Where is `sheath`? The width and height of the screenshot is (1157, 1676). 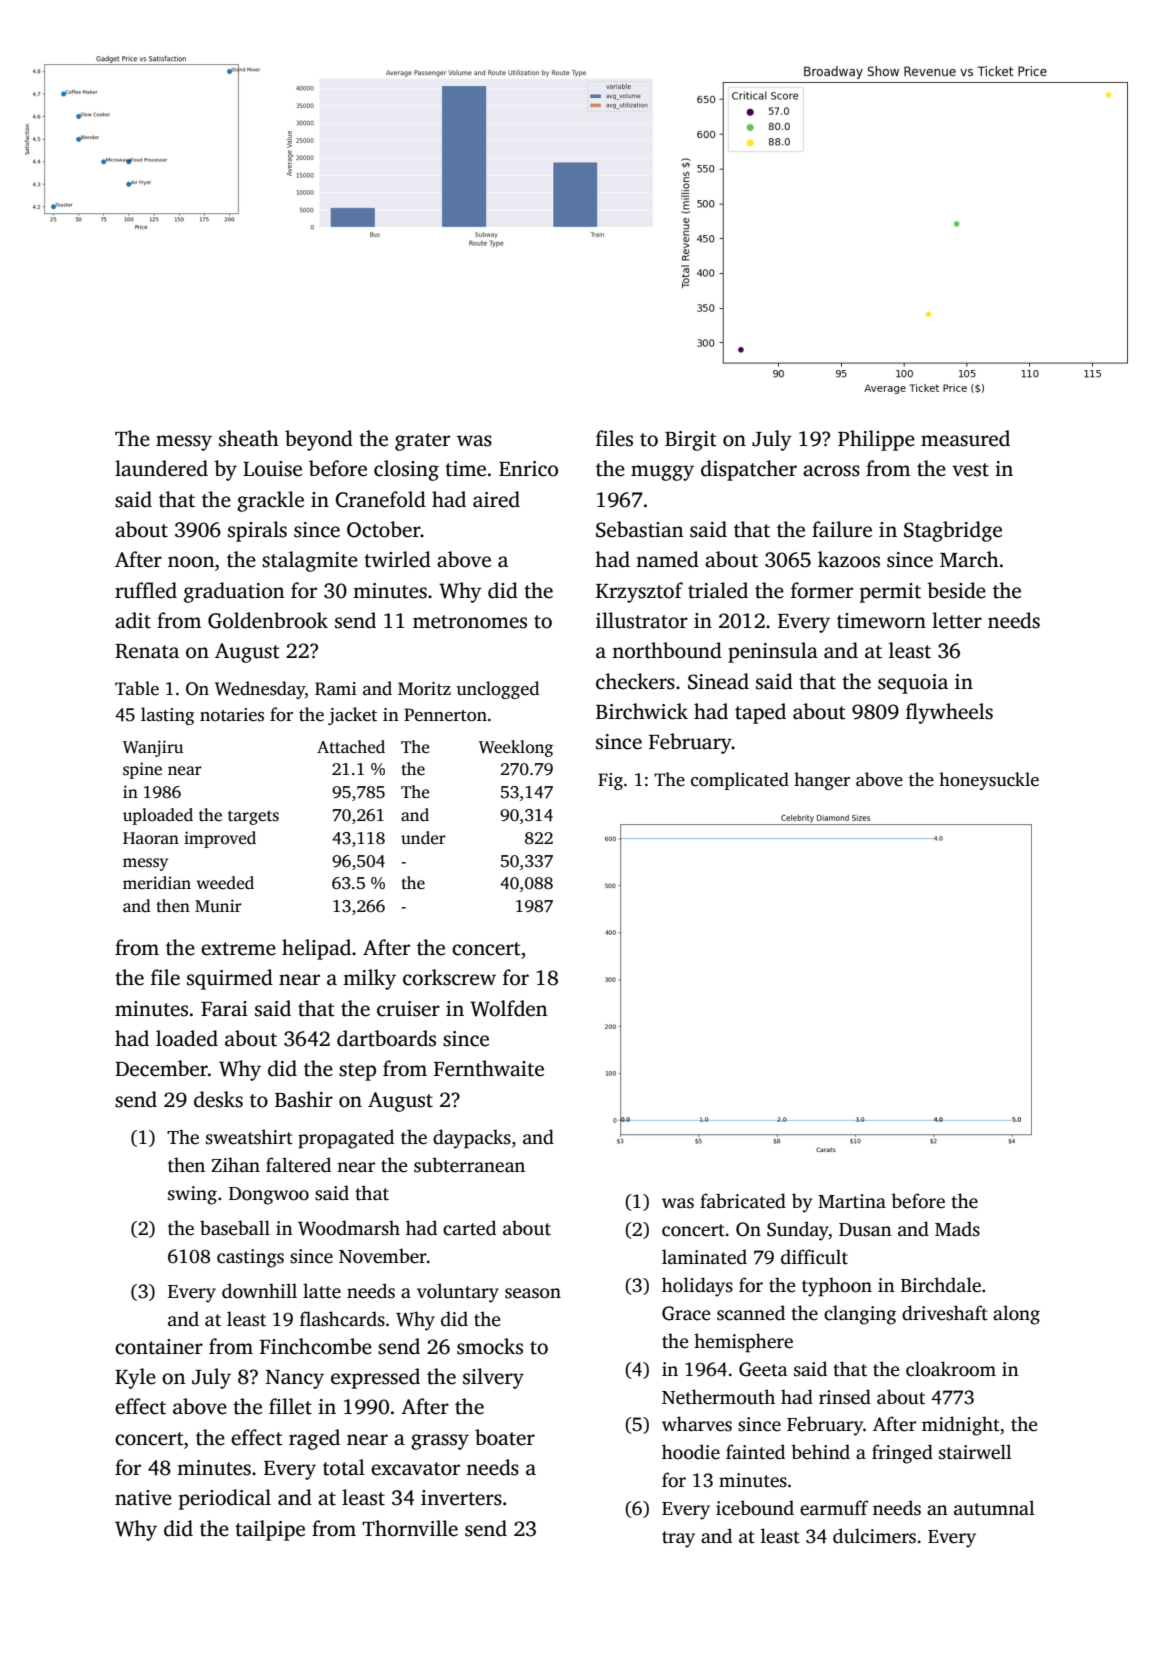
sheath is located at coordinates (249, 438).
